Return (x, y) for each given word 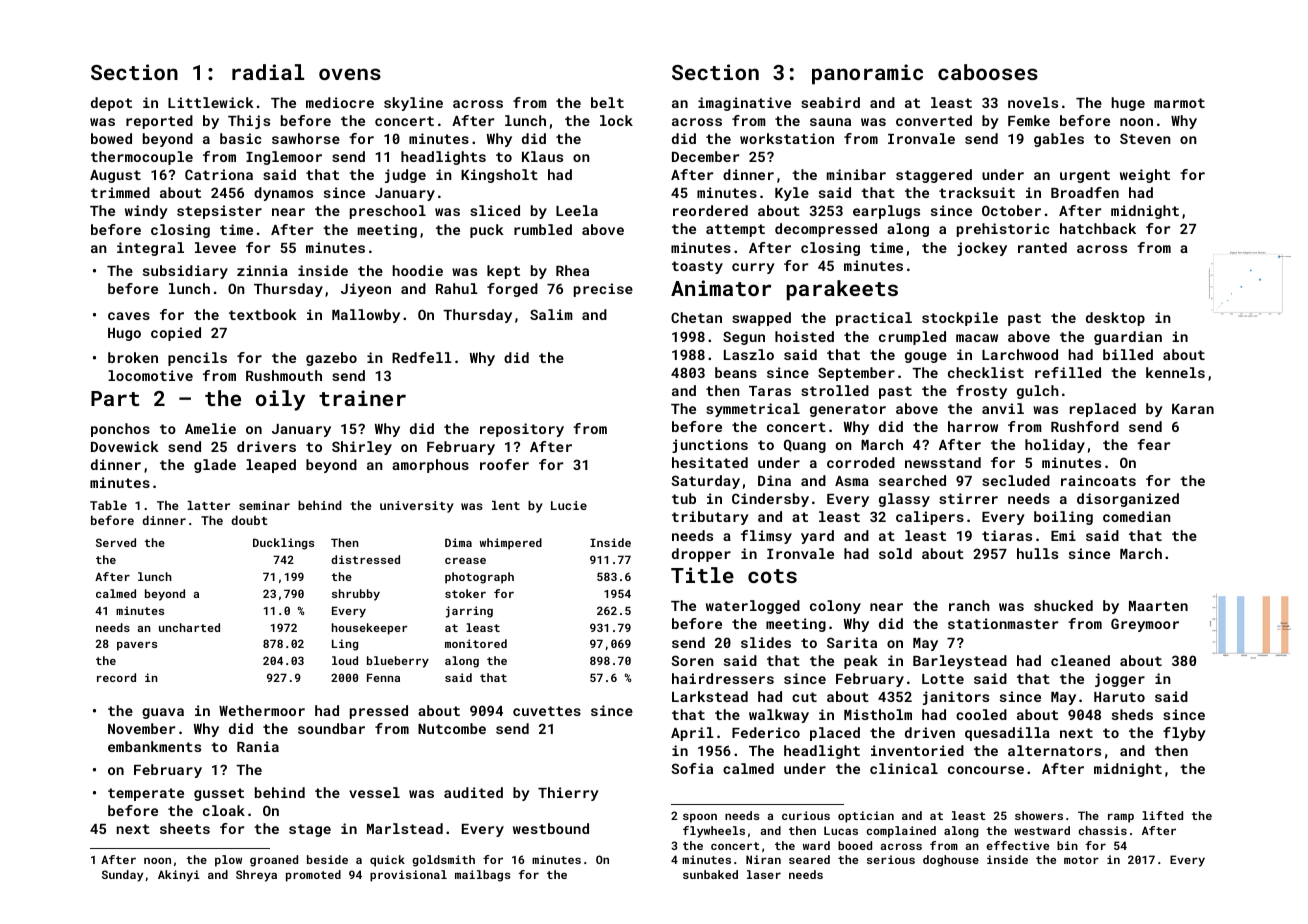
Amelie (210, 428)
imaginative (744, 104)
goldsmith (443, 861)
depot (111, 104)
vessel (374, 792)
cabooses (988, 72)
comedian (1137, 516)
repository (522, 430)
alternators (1054, 750)
